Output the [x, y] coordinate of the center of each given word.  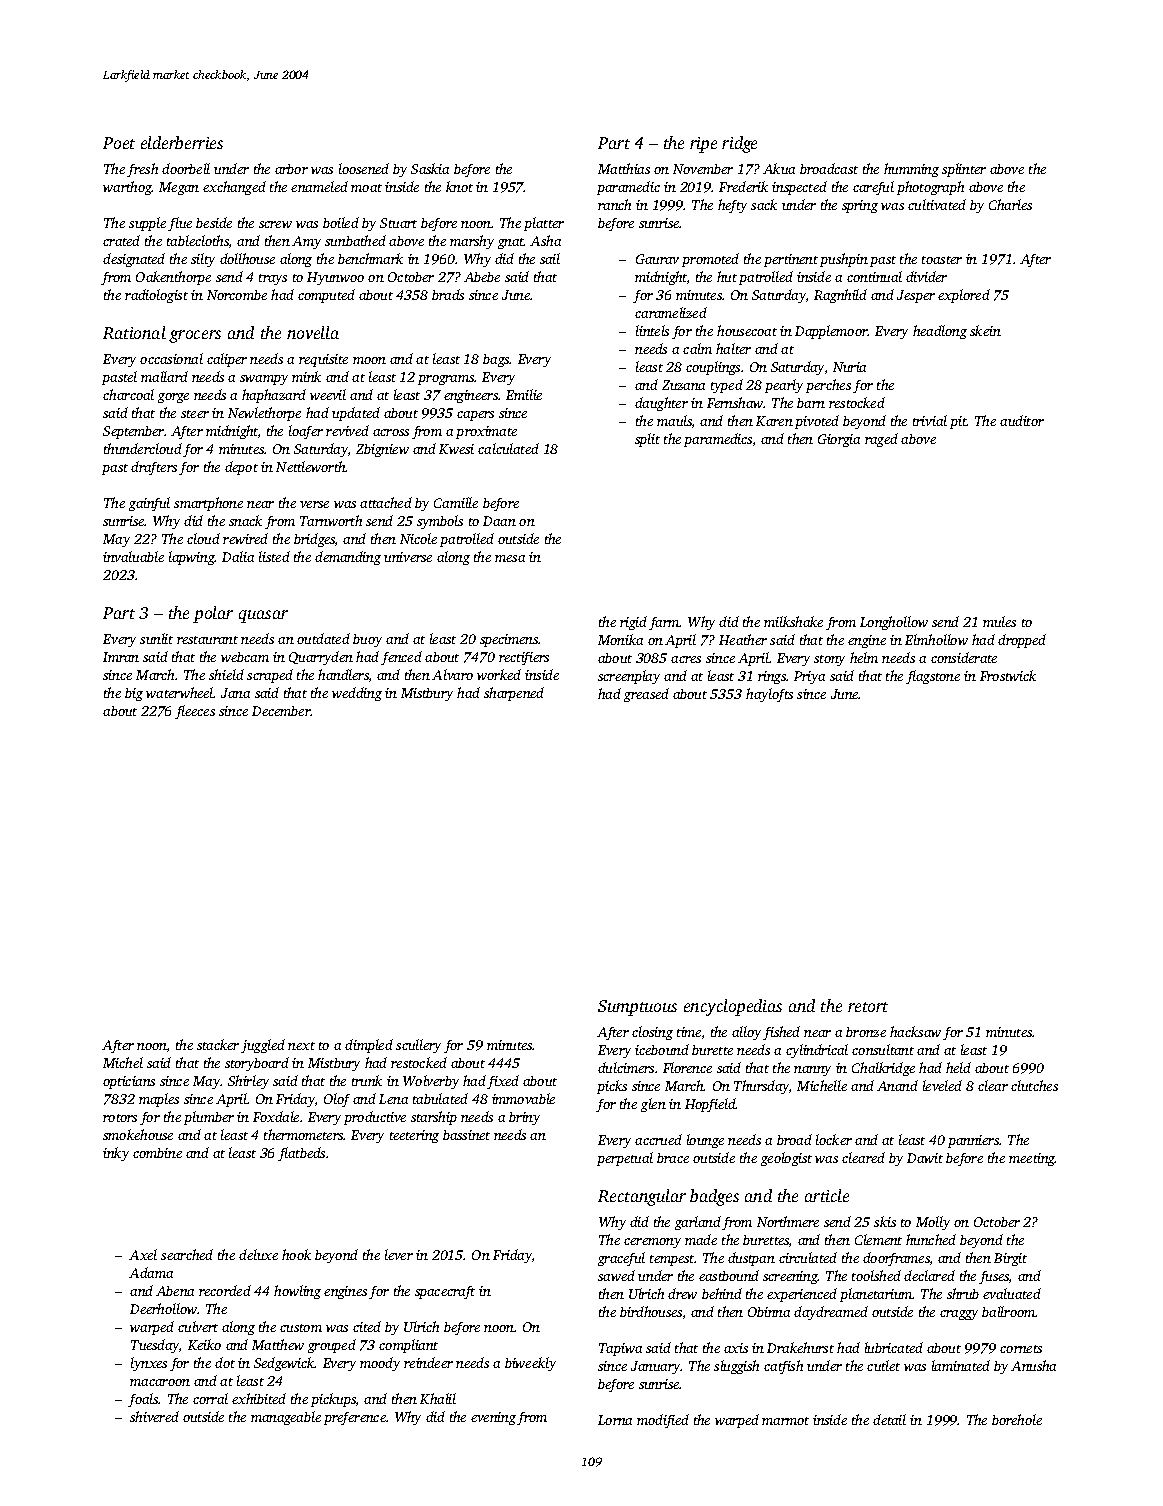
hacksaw [915, 1031]
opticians [129, 1082]
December [281, 711]
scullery [418, 1046]
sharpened [514, 694]
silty [203, 260]
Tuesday [155, 1346]
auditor [1022, 420]
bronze [866, 1032]
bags [496, 360]
